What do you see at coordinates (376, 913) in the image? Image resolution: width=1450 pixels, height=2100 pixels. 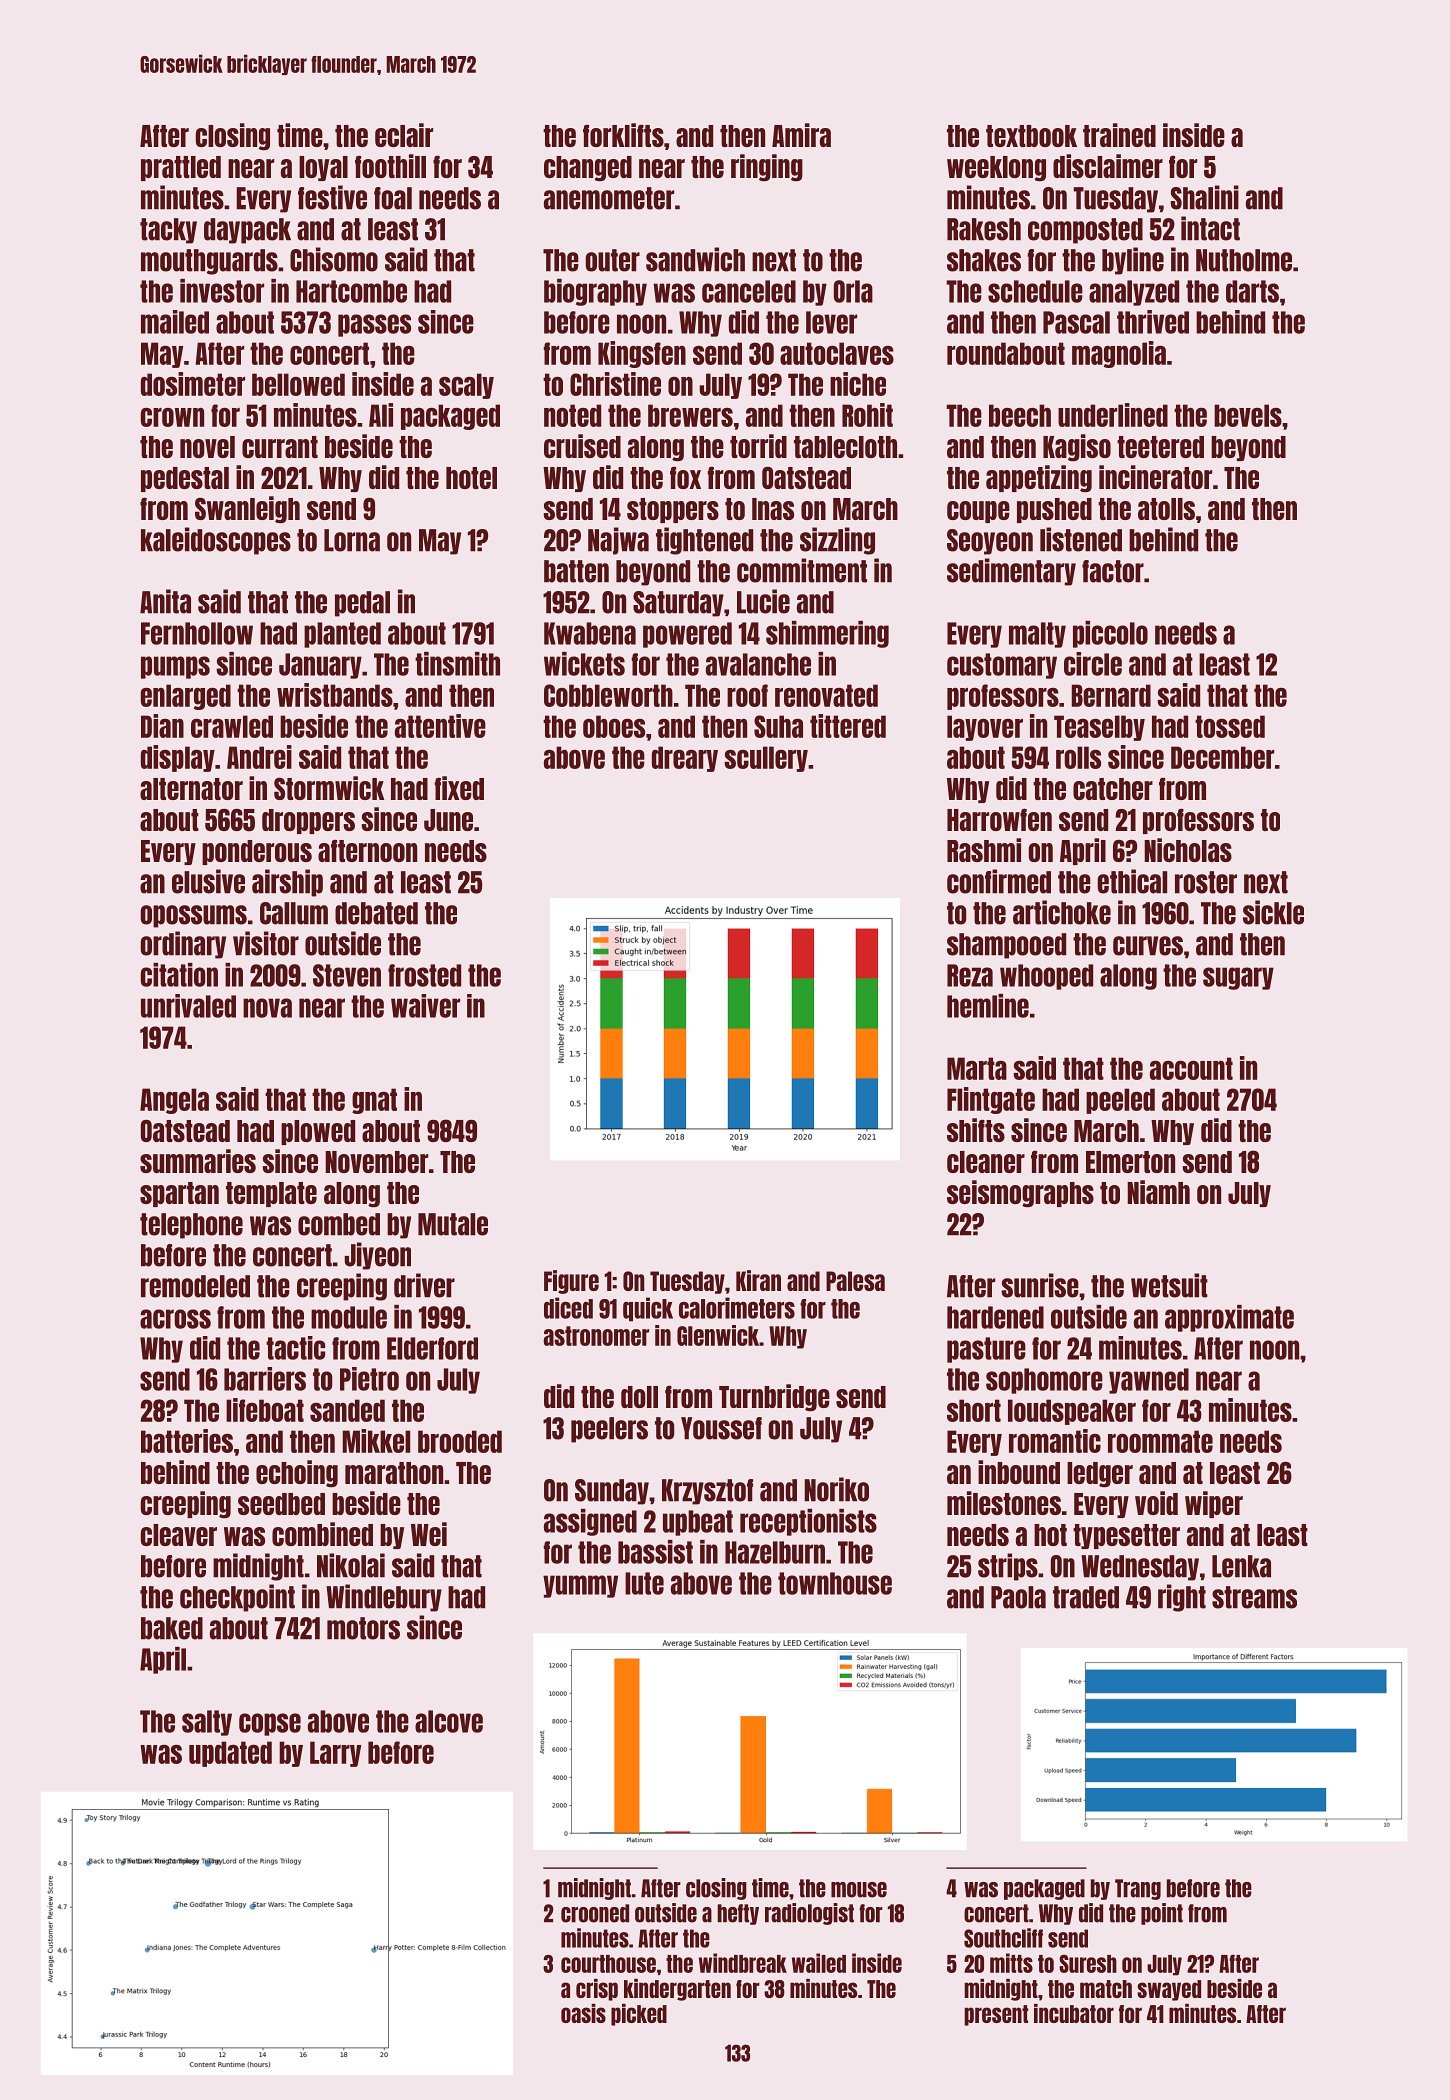 I see `debated` at bounding box center [376, 913].
